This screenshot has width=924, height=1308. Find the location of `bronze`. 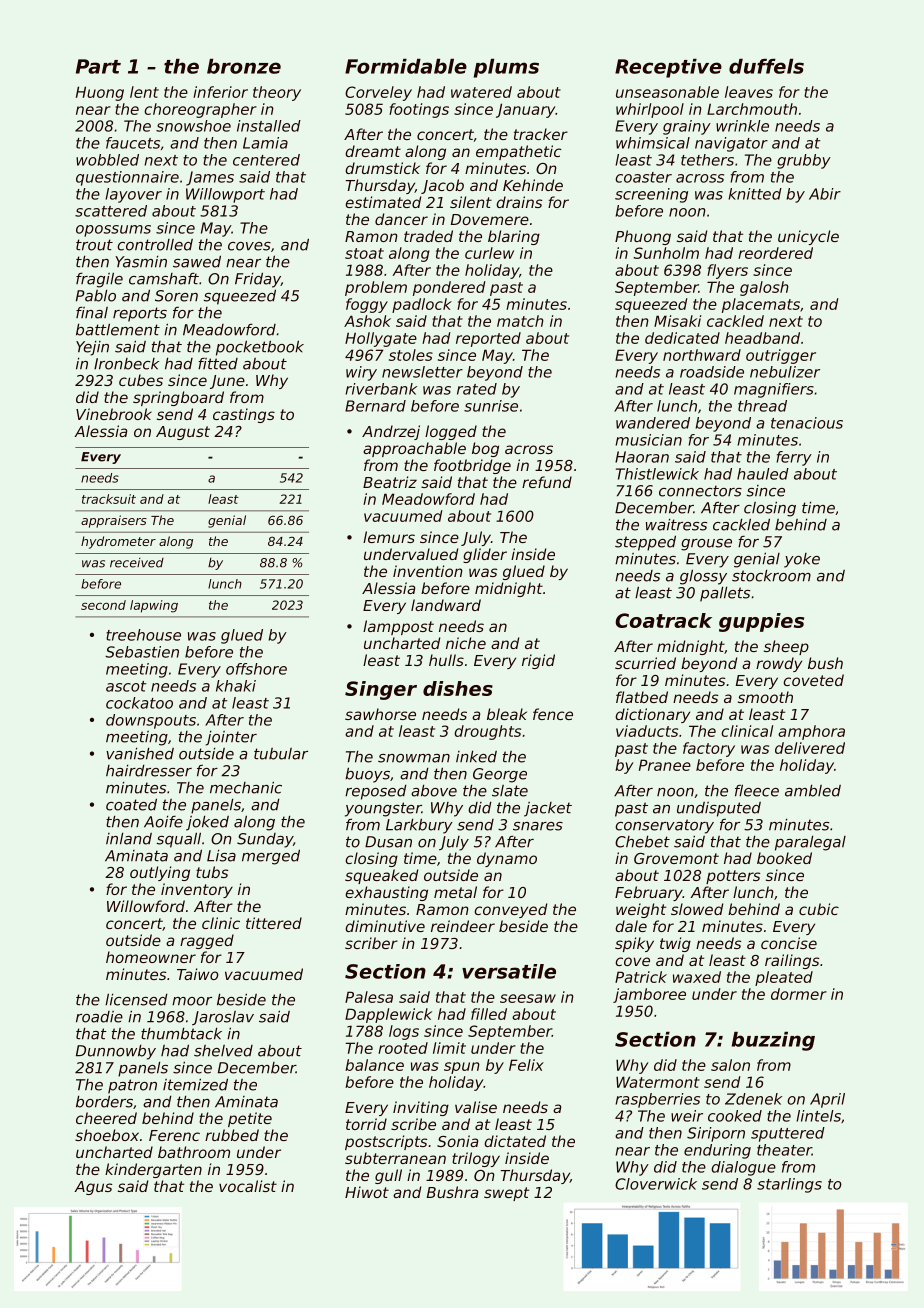

bronze is located at coordinates (244, 66).
